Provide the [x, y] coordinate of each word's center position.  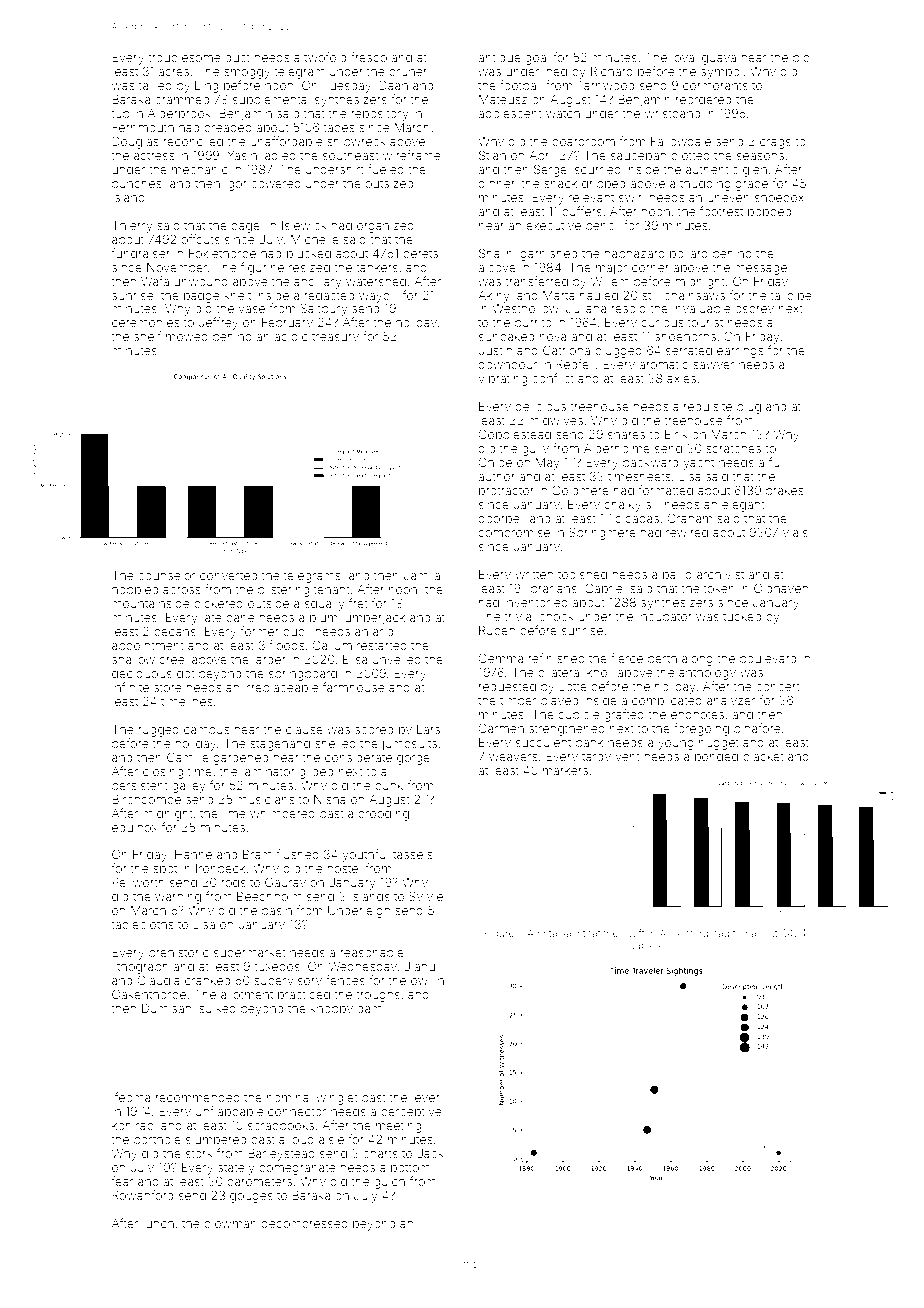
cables [645, 945]
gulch [389, 1183]
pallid [677, 576]
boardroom [583, 141]
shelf [147, 336]
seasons [760, 156]
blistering [283, 591]
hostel [344, 868]
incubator [665, 616]
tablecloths [142, 924]
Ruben [497, 630]
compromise [514, 533]
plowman [230, 1224]
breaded [228, 127]
